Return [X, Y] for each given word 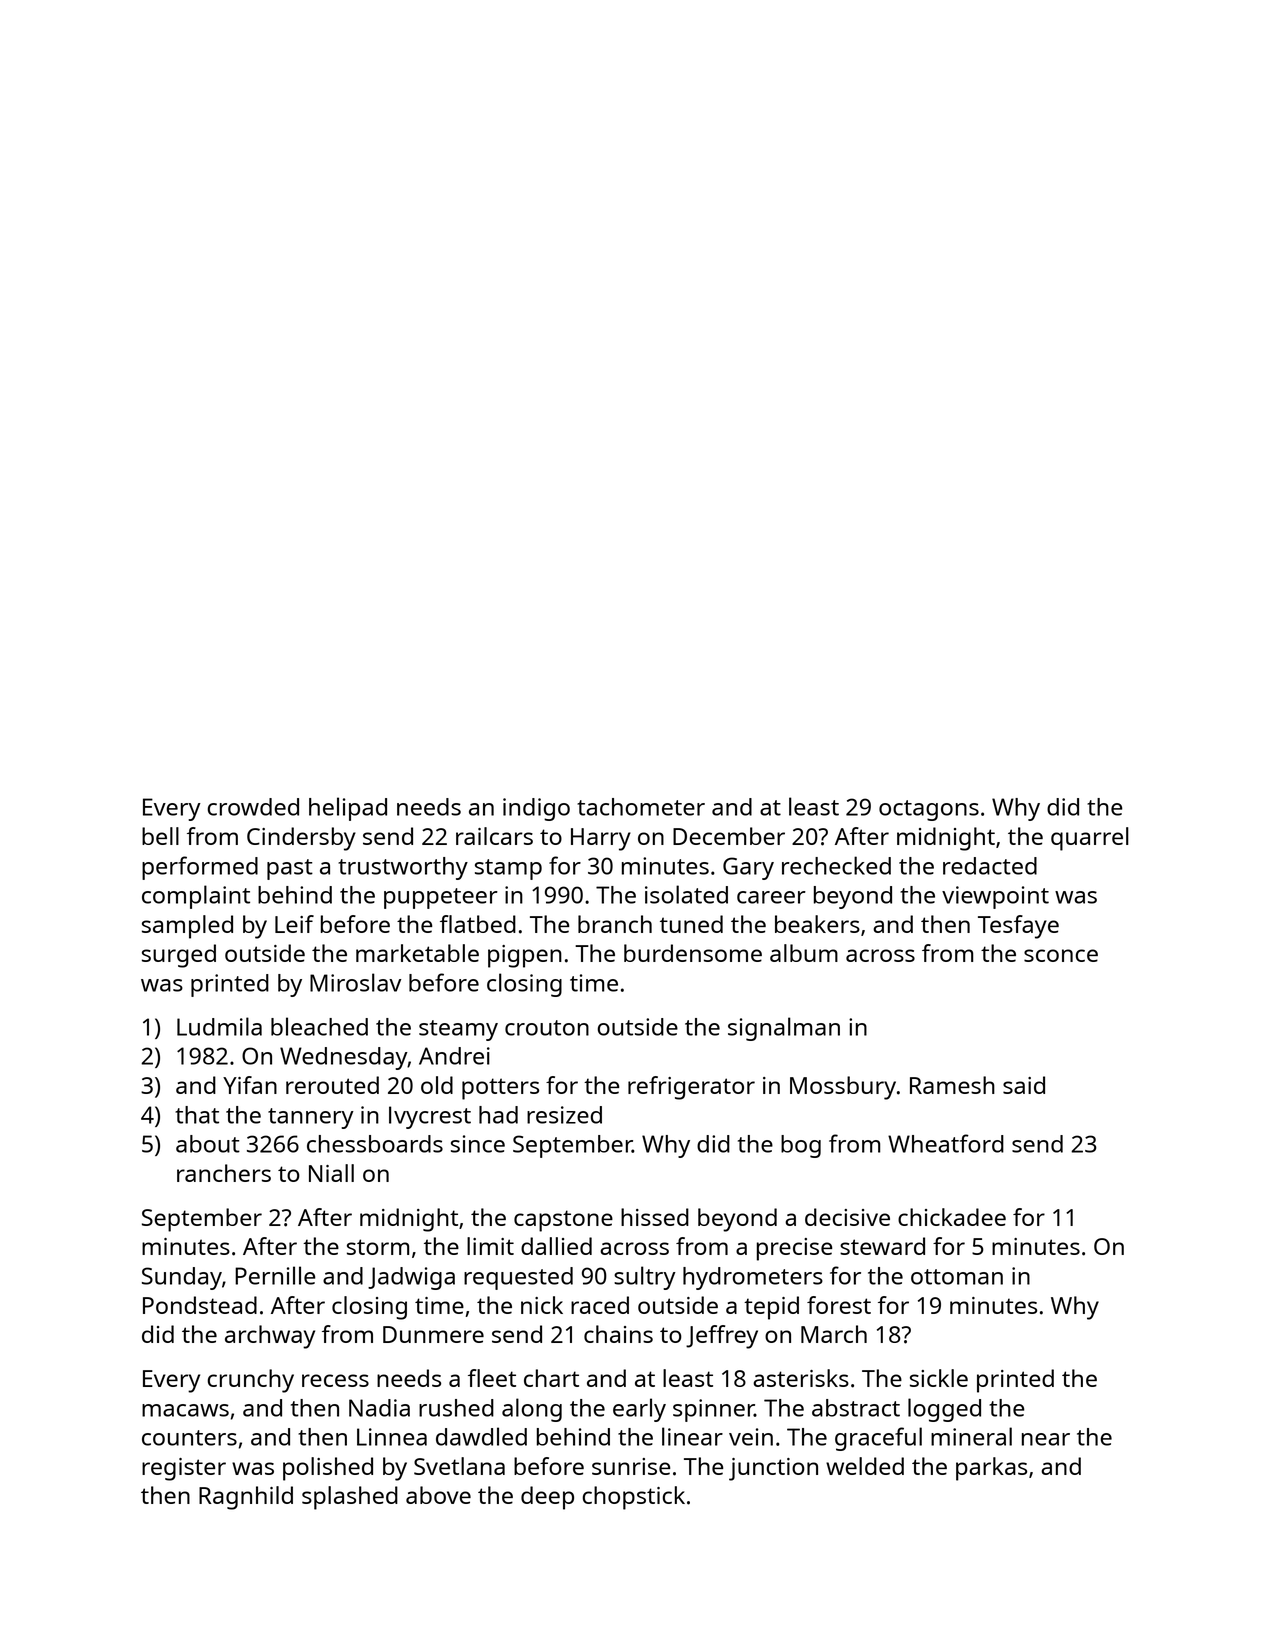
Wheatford [946, 1143]
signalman [784, 1029]
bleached [319, 1026]
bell [160, 836]
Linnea [392, 1437]
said [1024, 1085]
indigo [536, 809]
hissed [655, 1217]
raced [600, 1305]
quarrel [1090, 839]
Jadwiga [411, 1278]
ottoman [957, 1277]
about [208, 1144]
